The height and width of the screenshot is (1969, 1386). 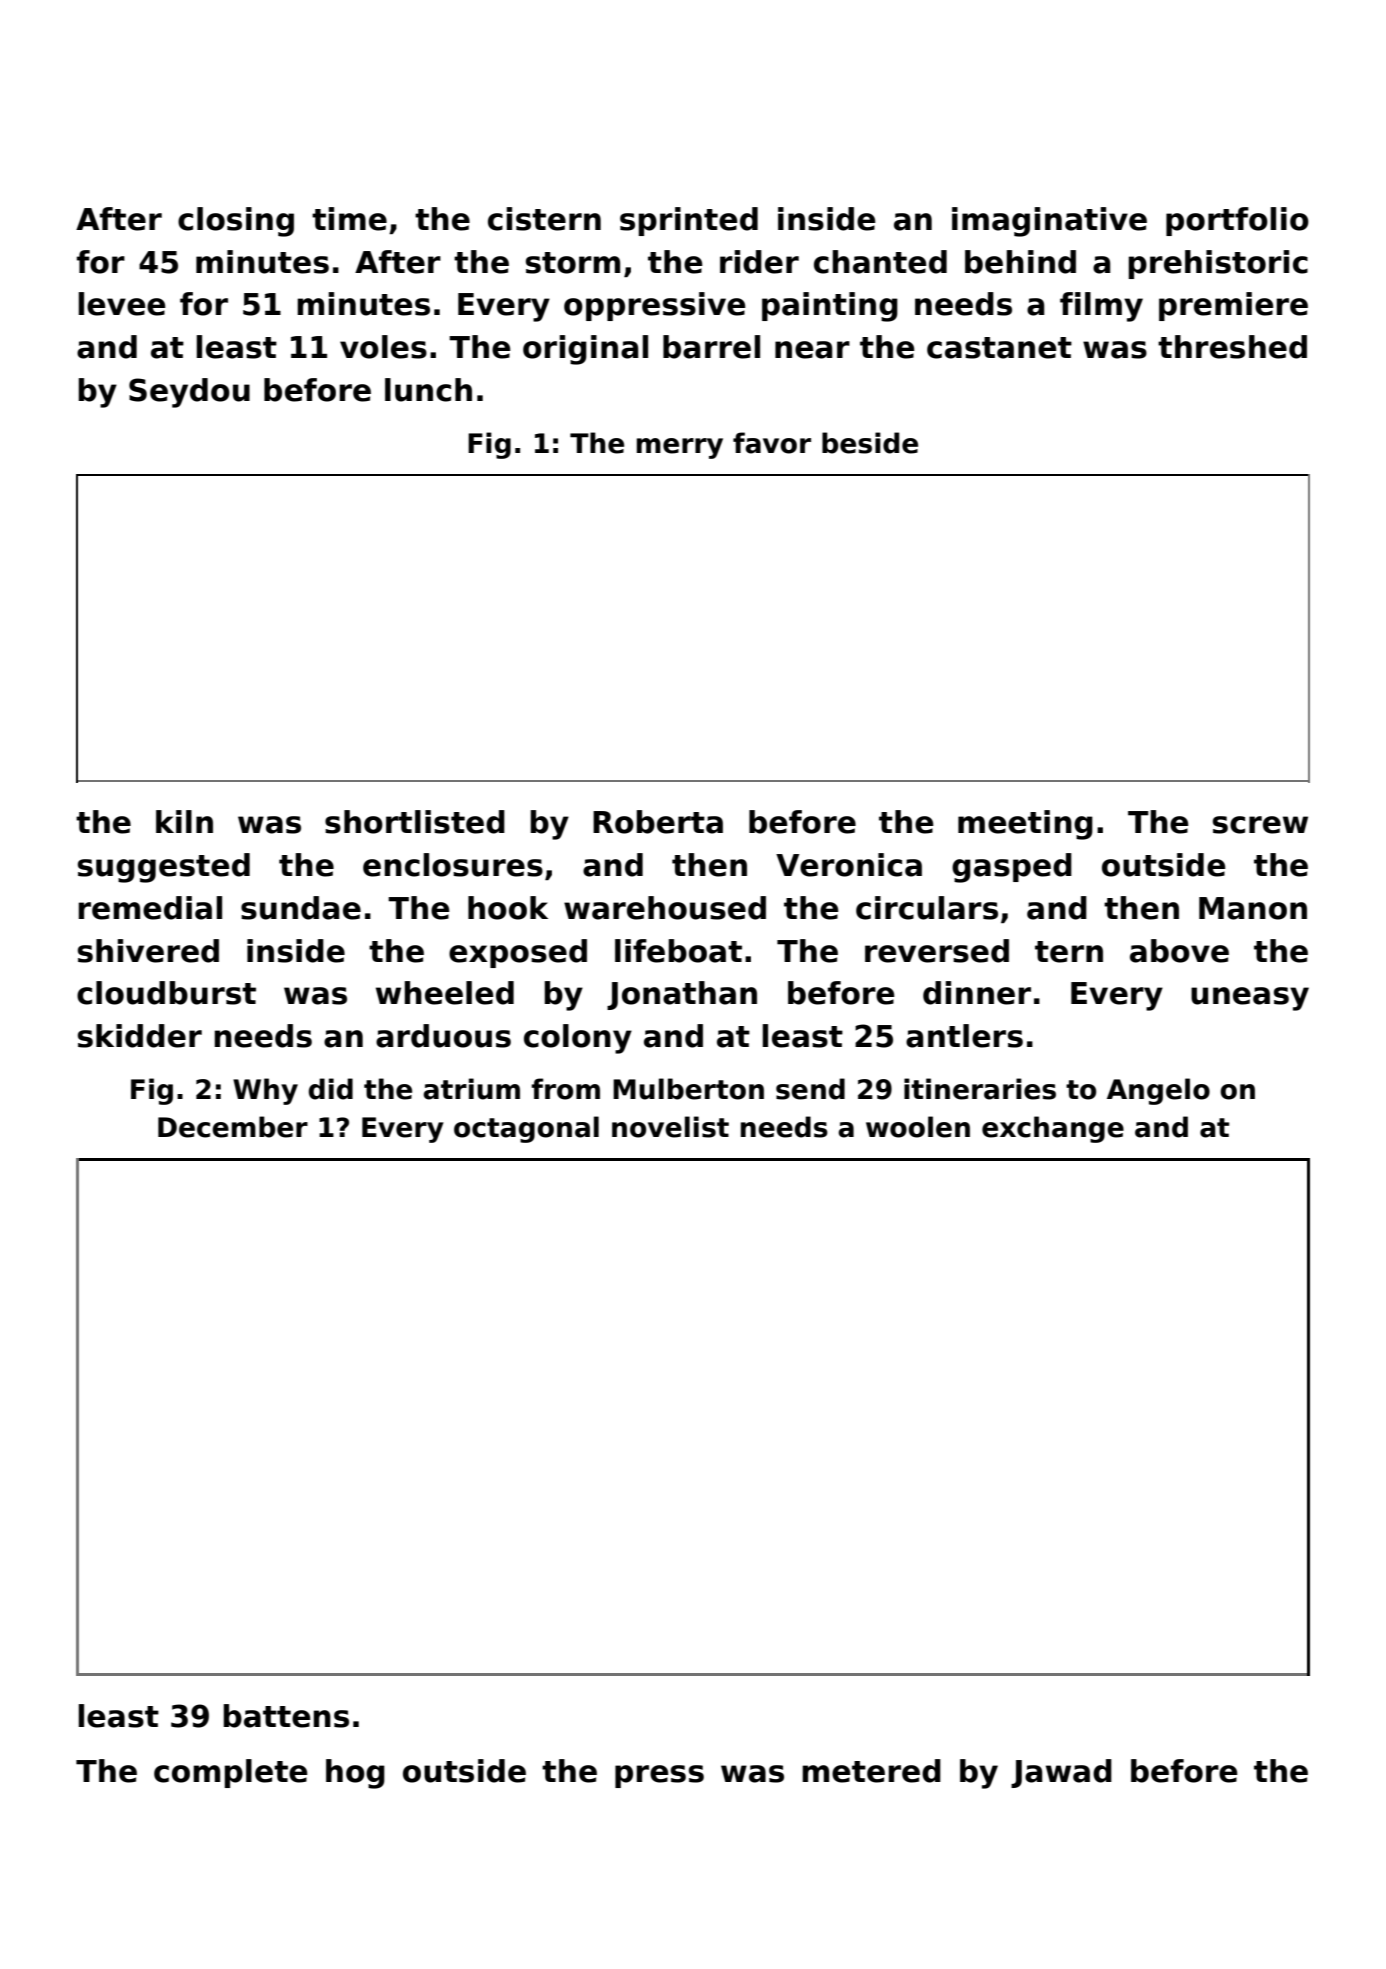 I want to click on metered, so click(x=871, y=1771).
